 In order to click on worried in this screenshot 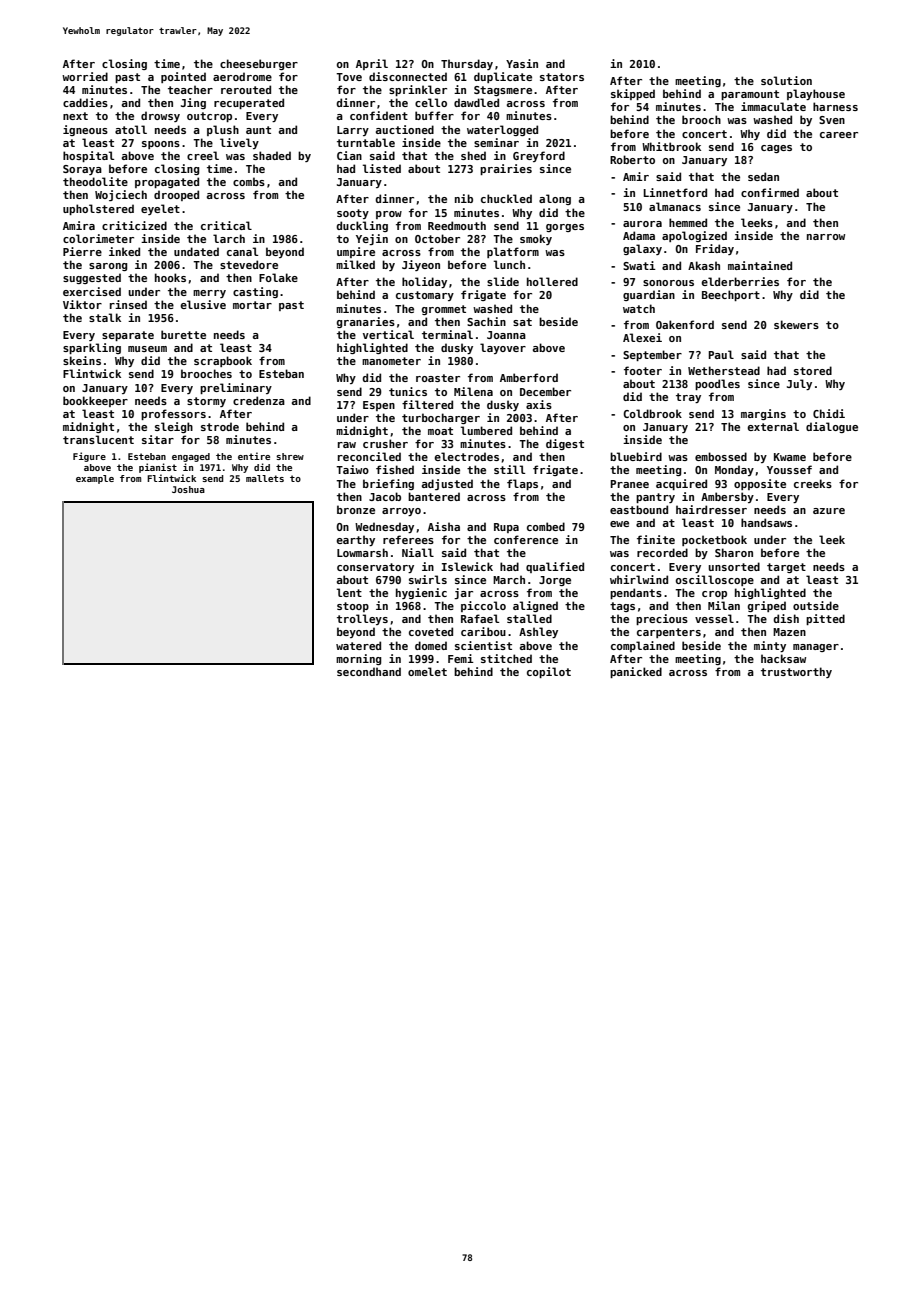, I will do `click(85, 76)`.
